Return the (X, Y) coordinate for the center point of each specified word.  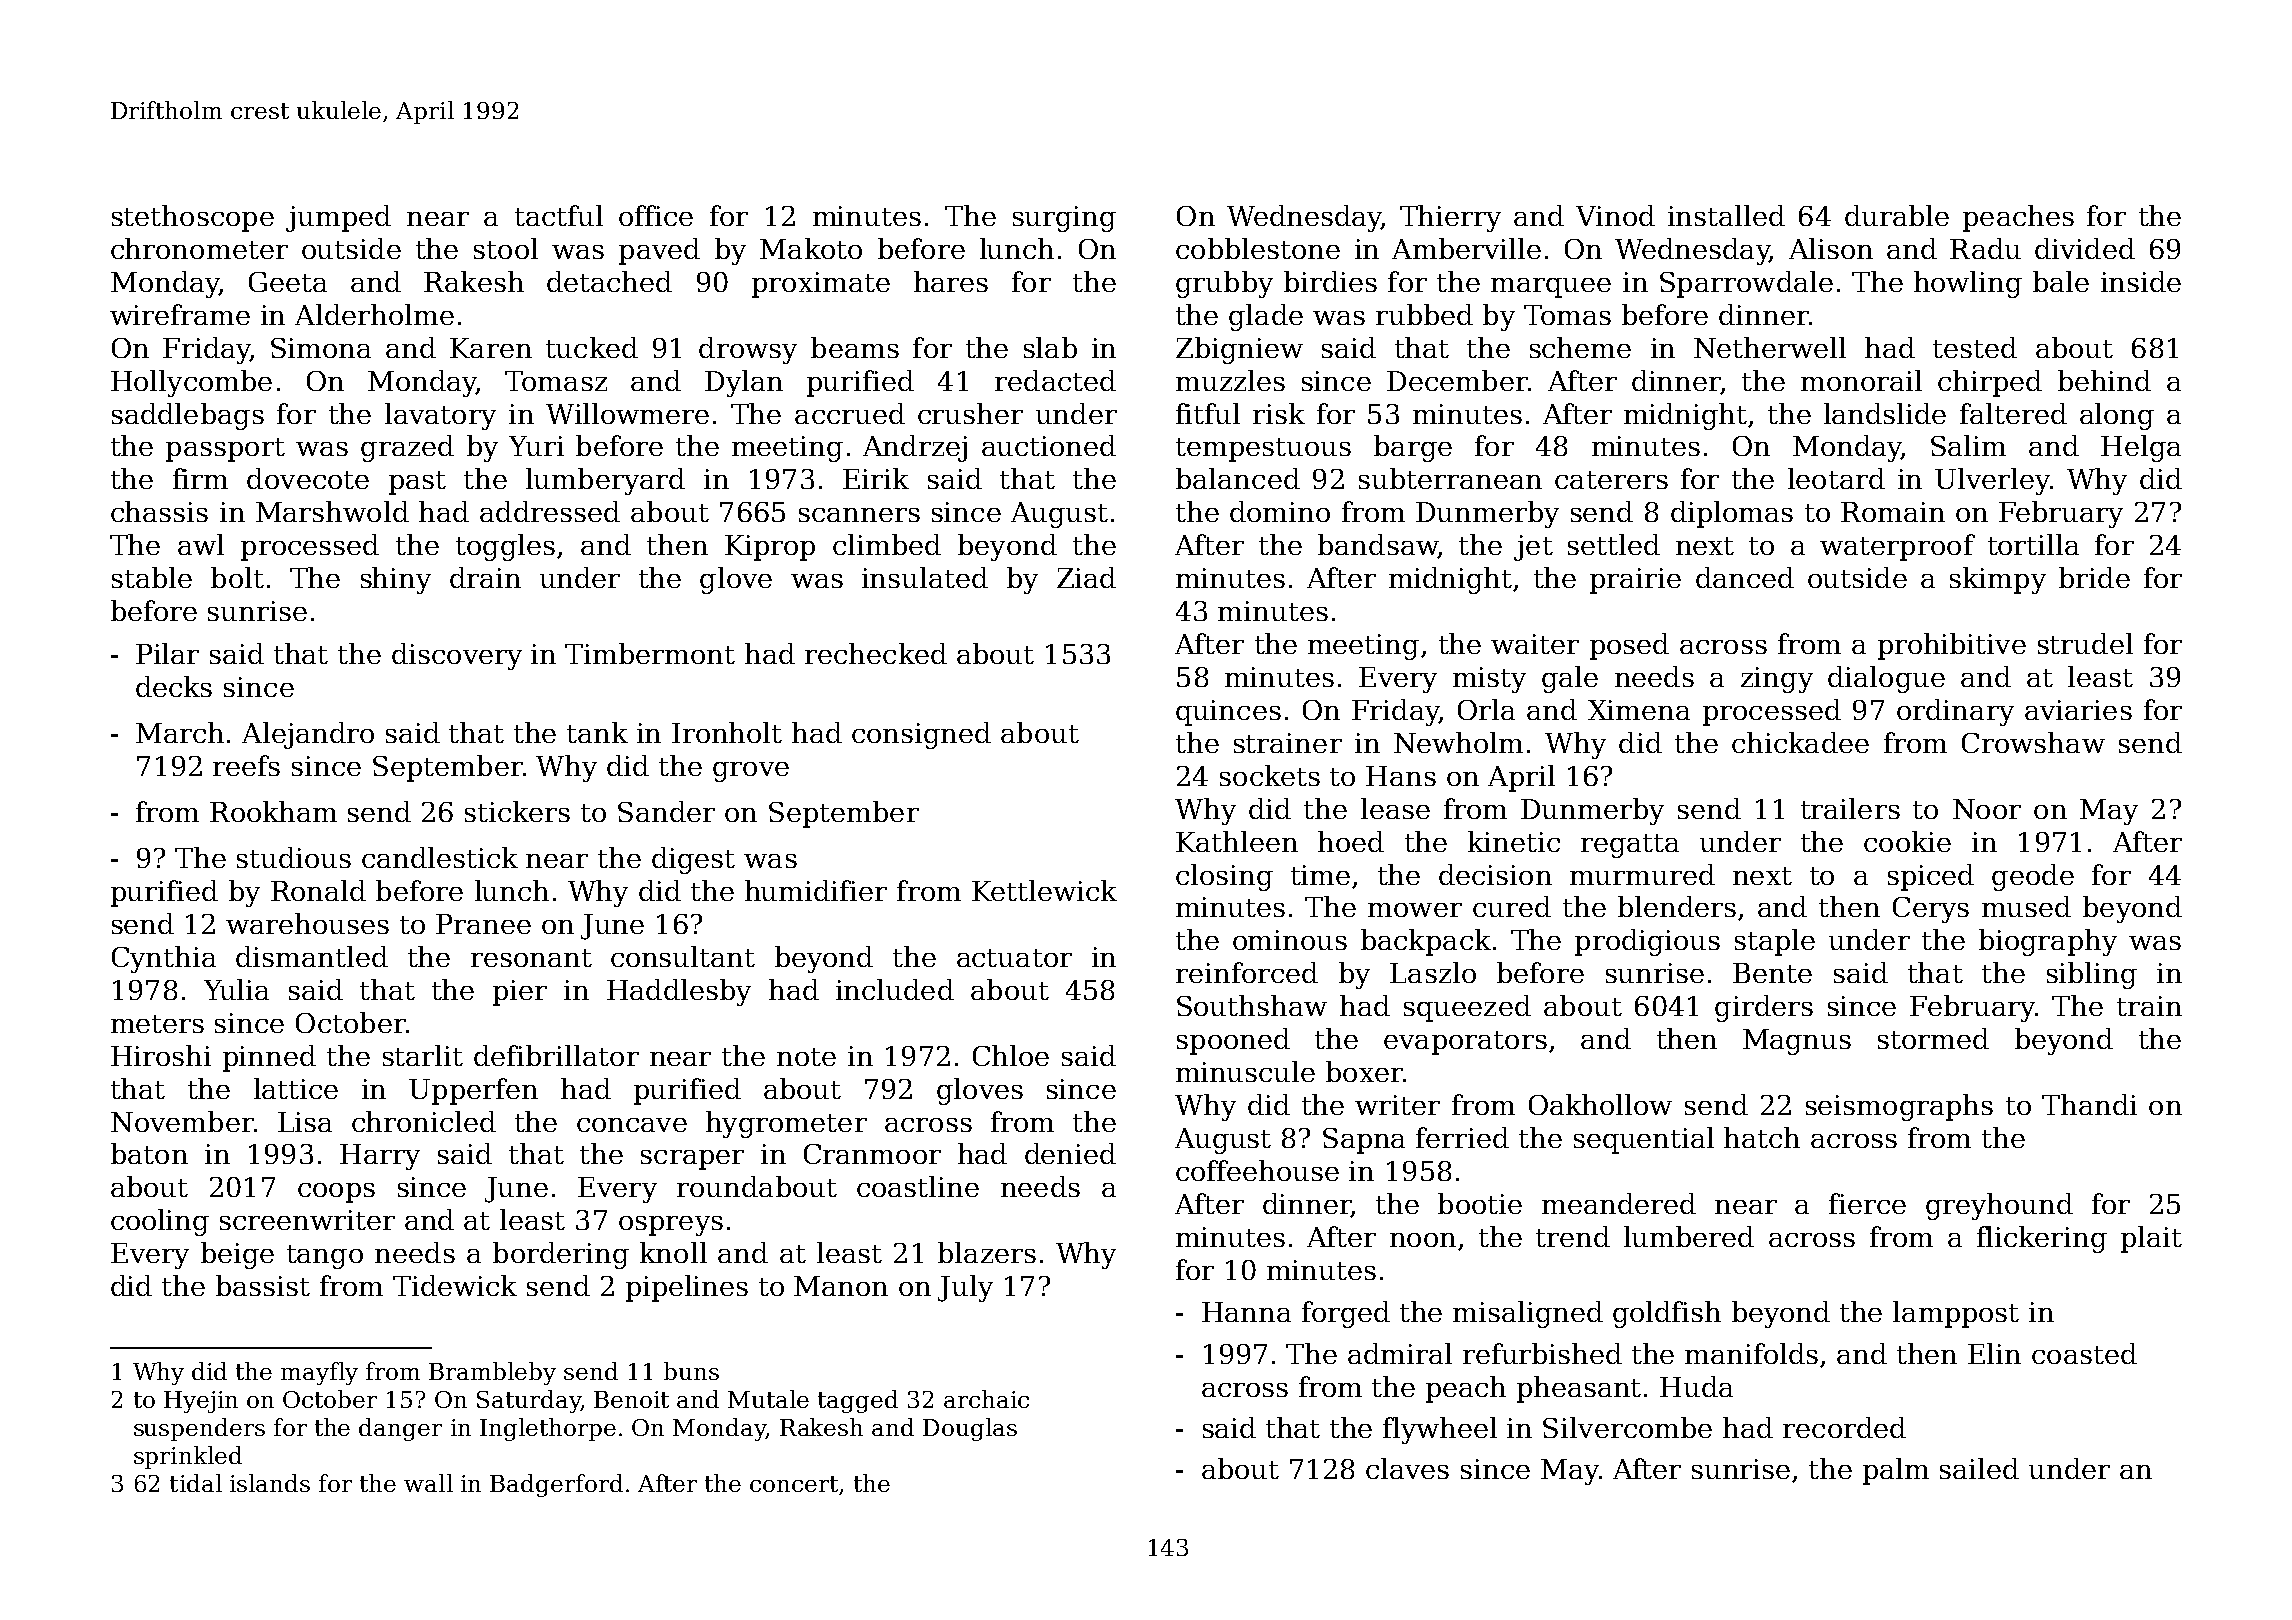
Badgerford (556, 1485)
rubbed (1424, 314)
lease (1395, 808)
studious (294, 857)
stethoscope (193, 218)
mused (2026, 906)
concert (794, 1484)
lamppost (1956, 1314)
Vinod (1615, 215)
